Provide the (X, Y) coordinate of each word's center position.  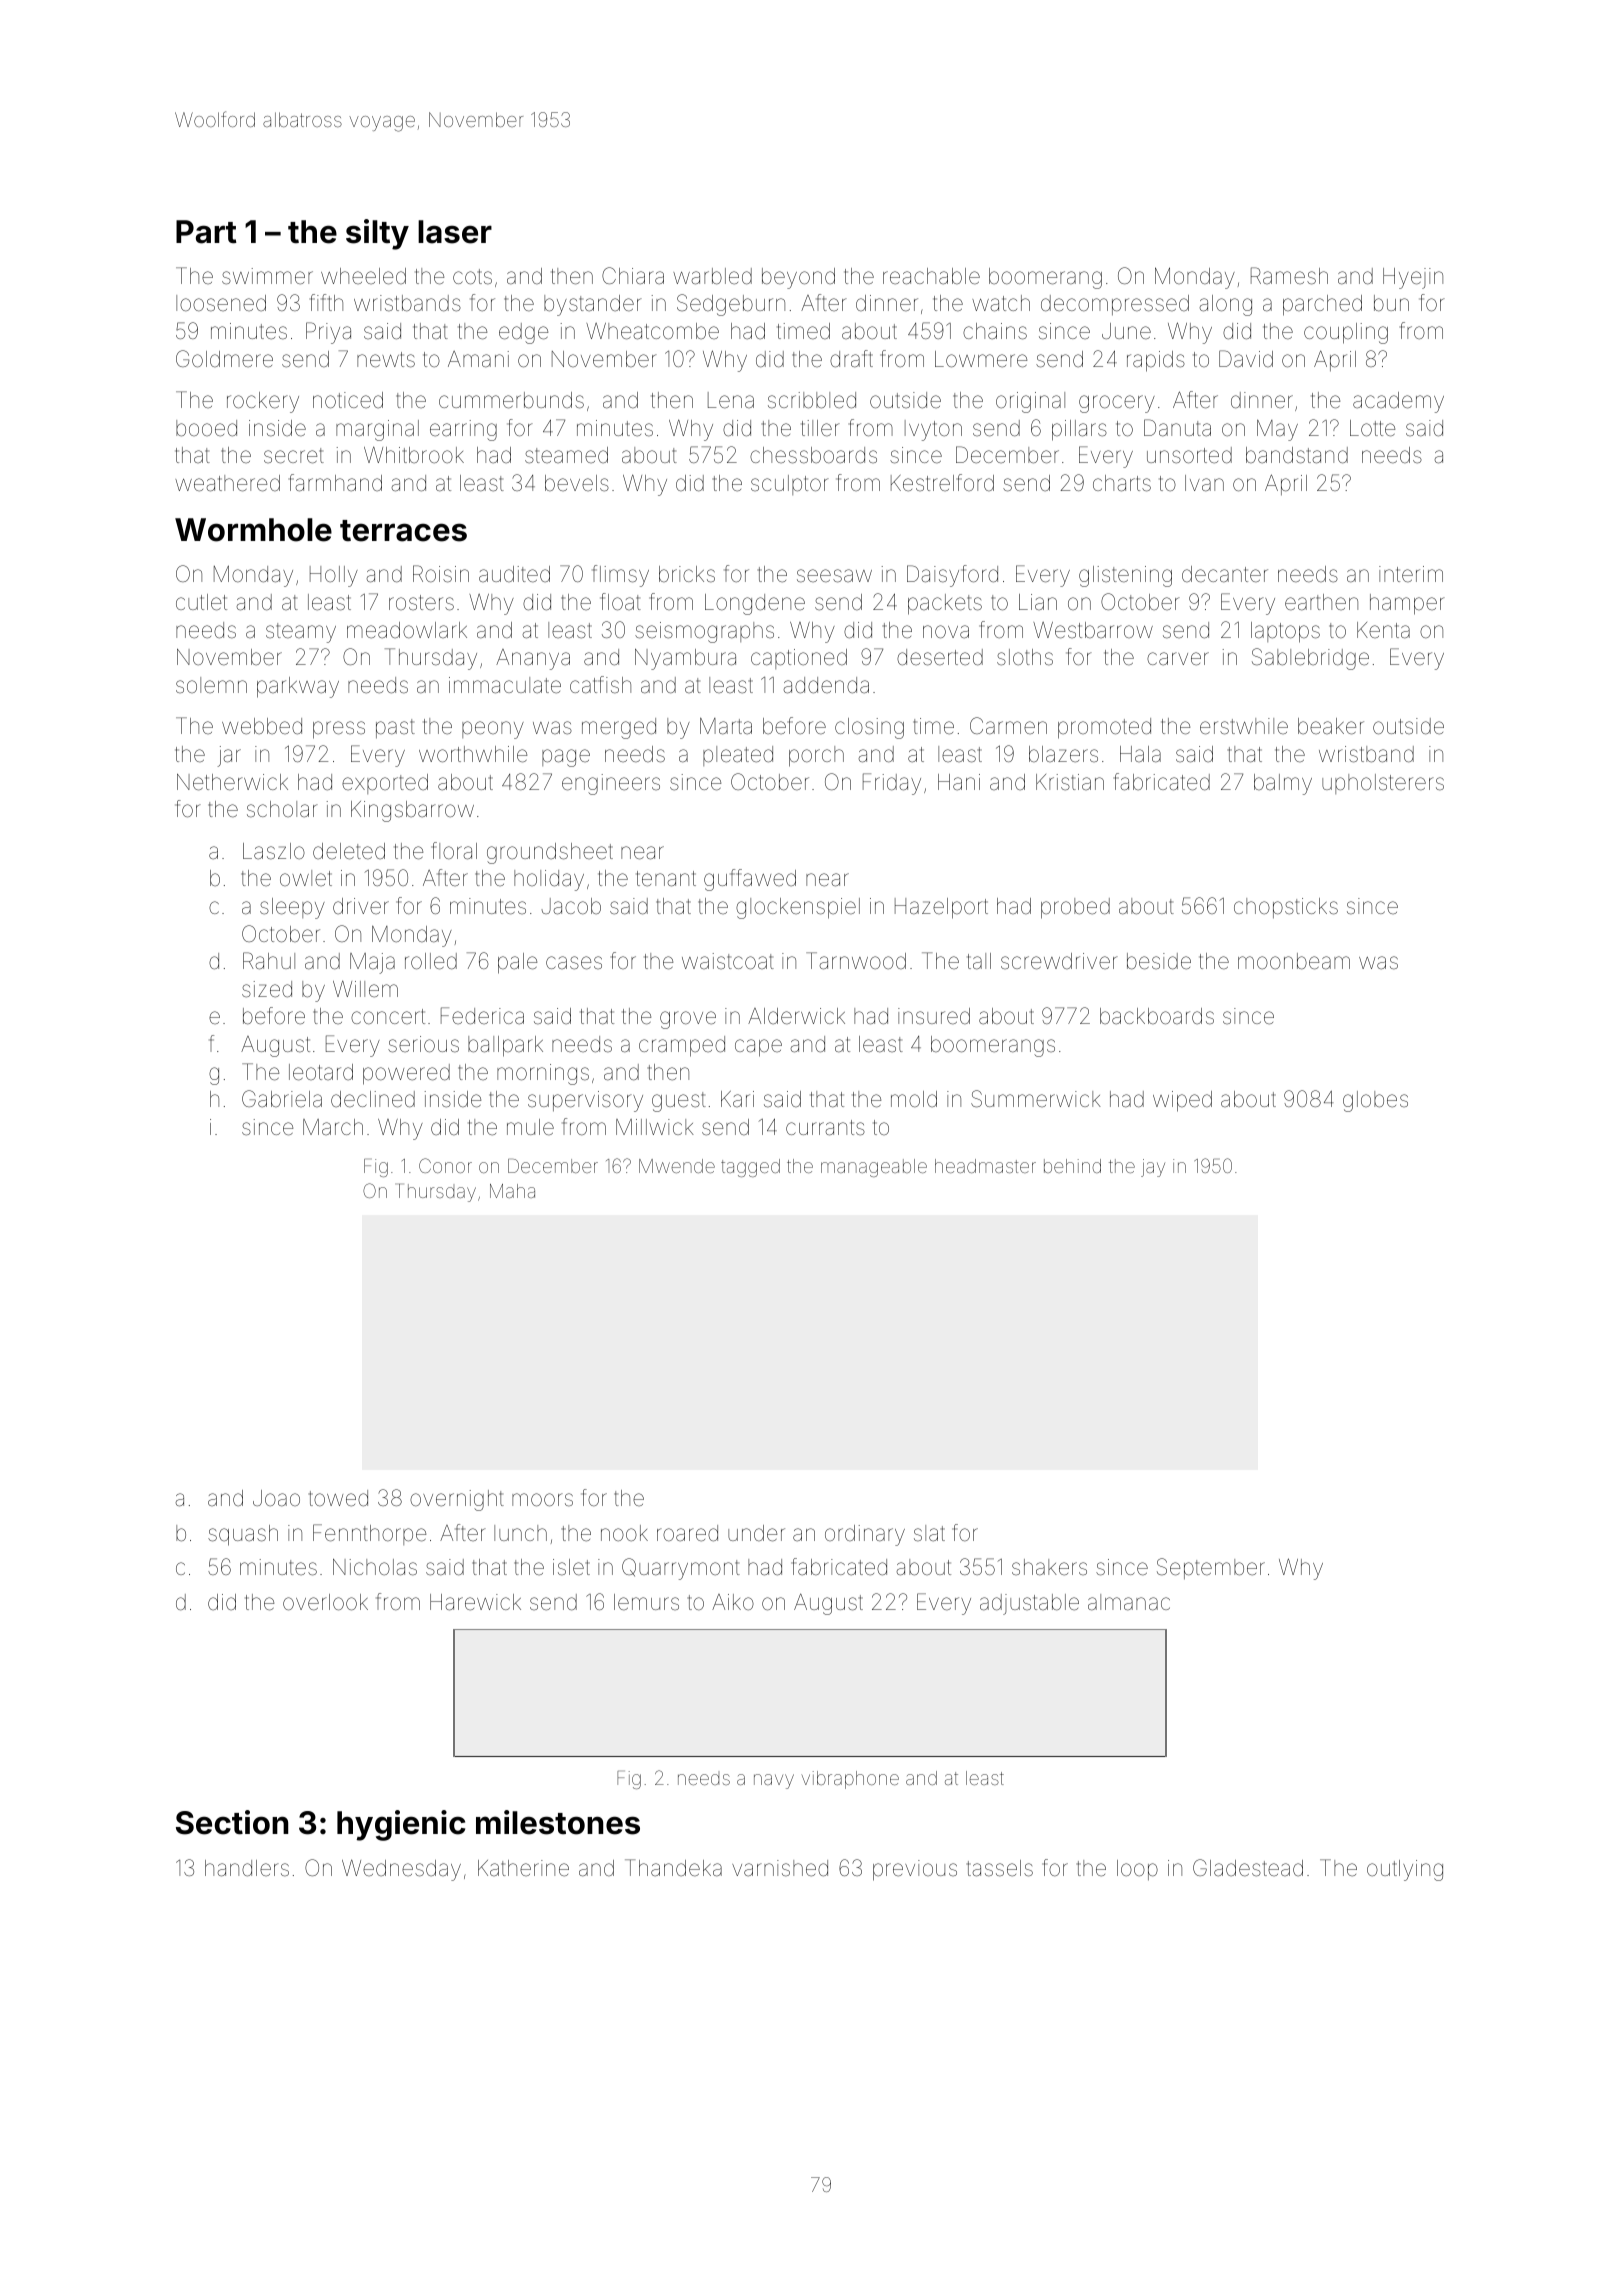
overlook (325, 1602)
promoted (1104, 728)
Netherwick (232, 782)
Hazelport (941, 908)
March (333, 1127)
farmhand (335, 483)
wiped (1182, 1101)
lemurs (646, 1602)
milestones (558, 1822)
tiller (820, 428)
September (1211, 1568)
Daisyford (952, 576)
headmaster (985, 1166)
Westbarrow (1093, 630)
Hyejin (1413, 278)
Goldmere (224, 359)
